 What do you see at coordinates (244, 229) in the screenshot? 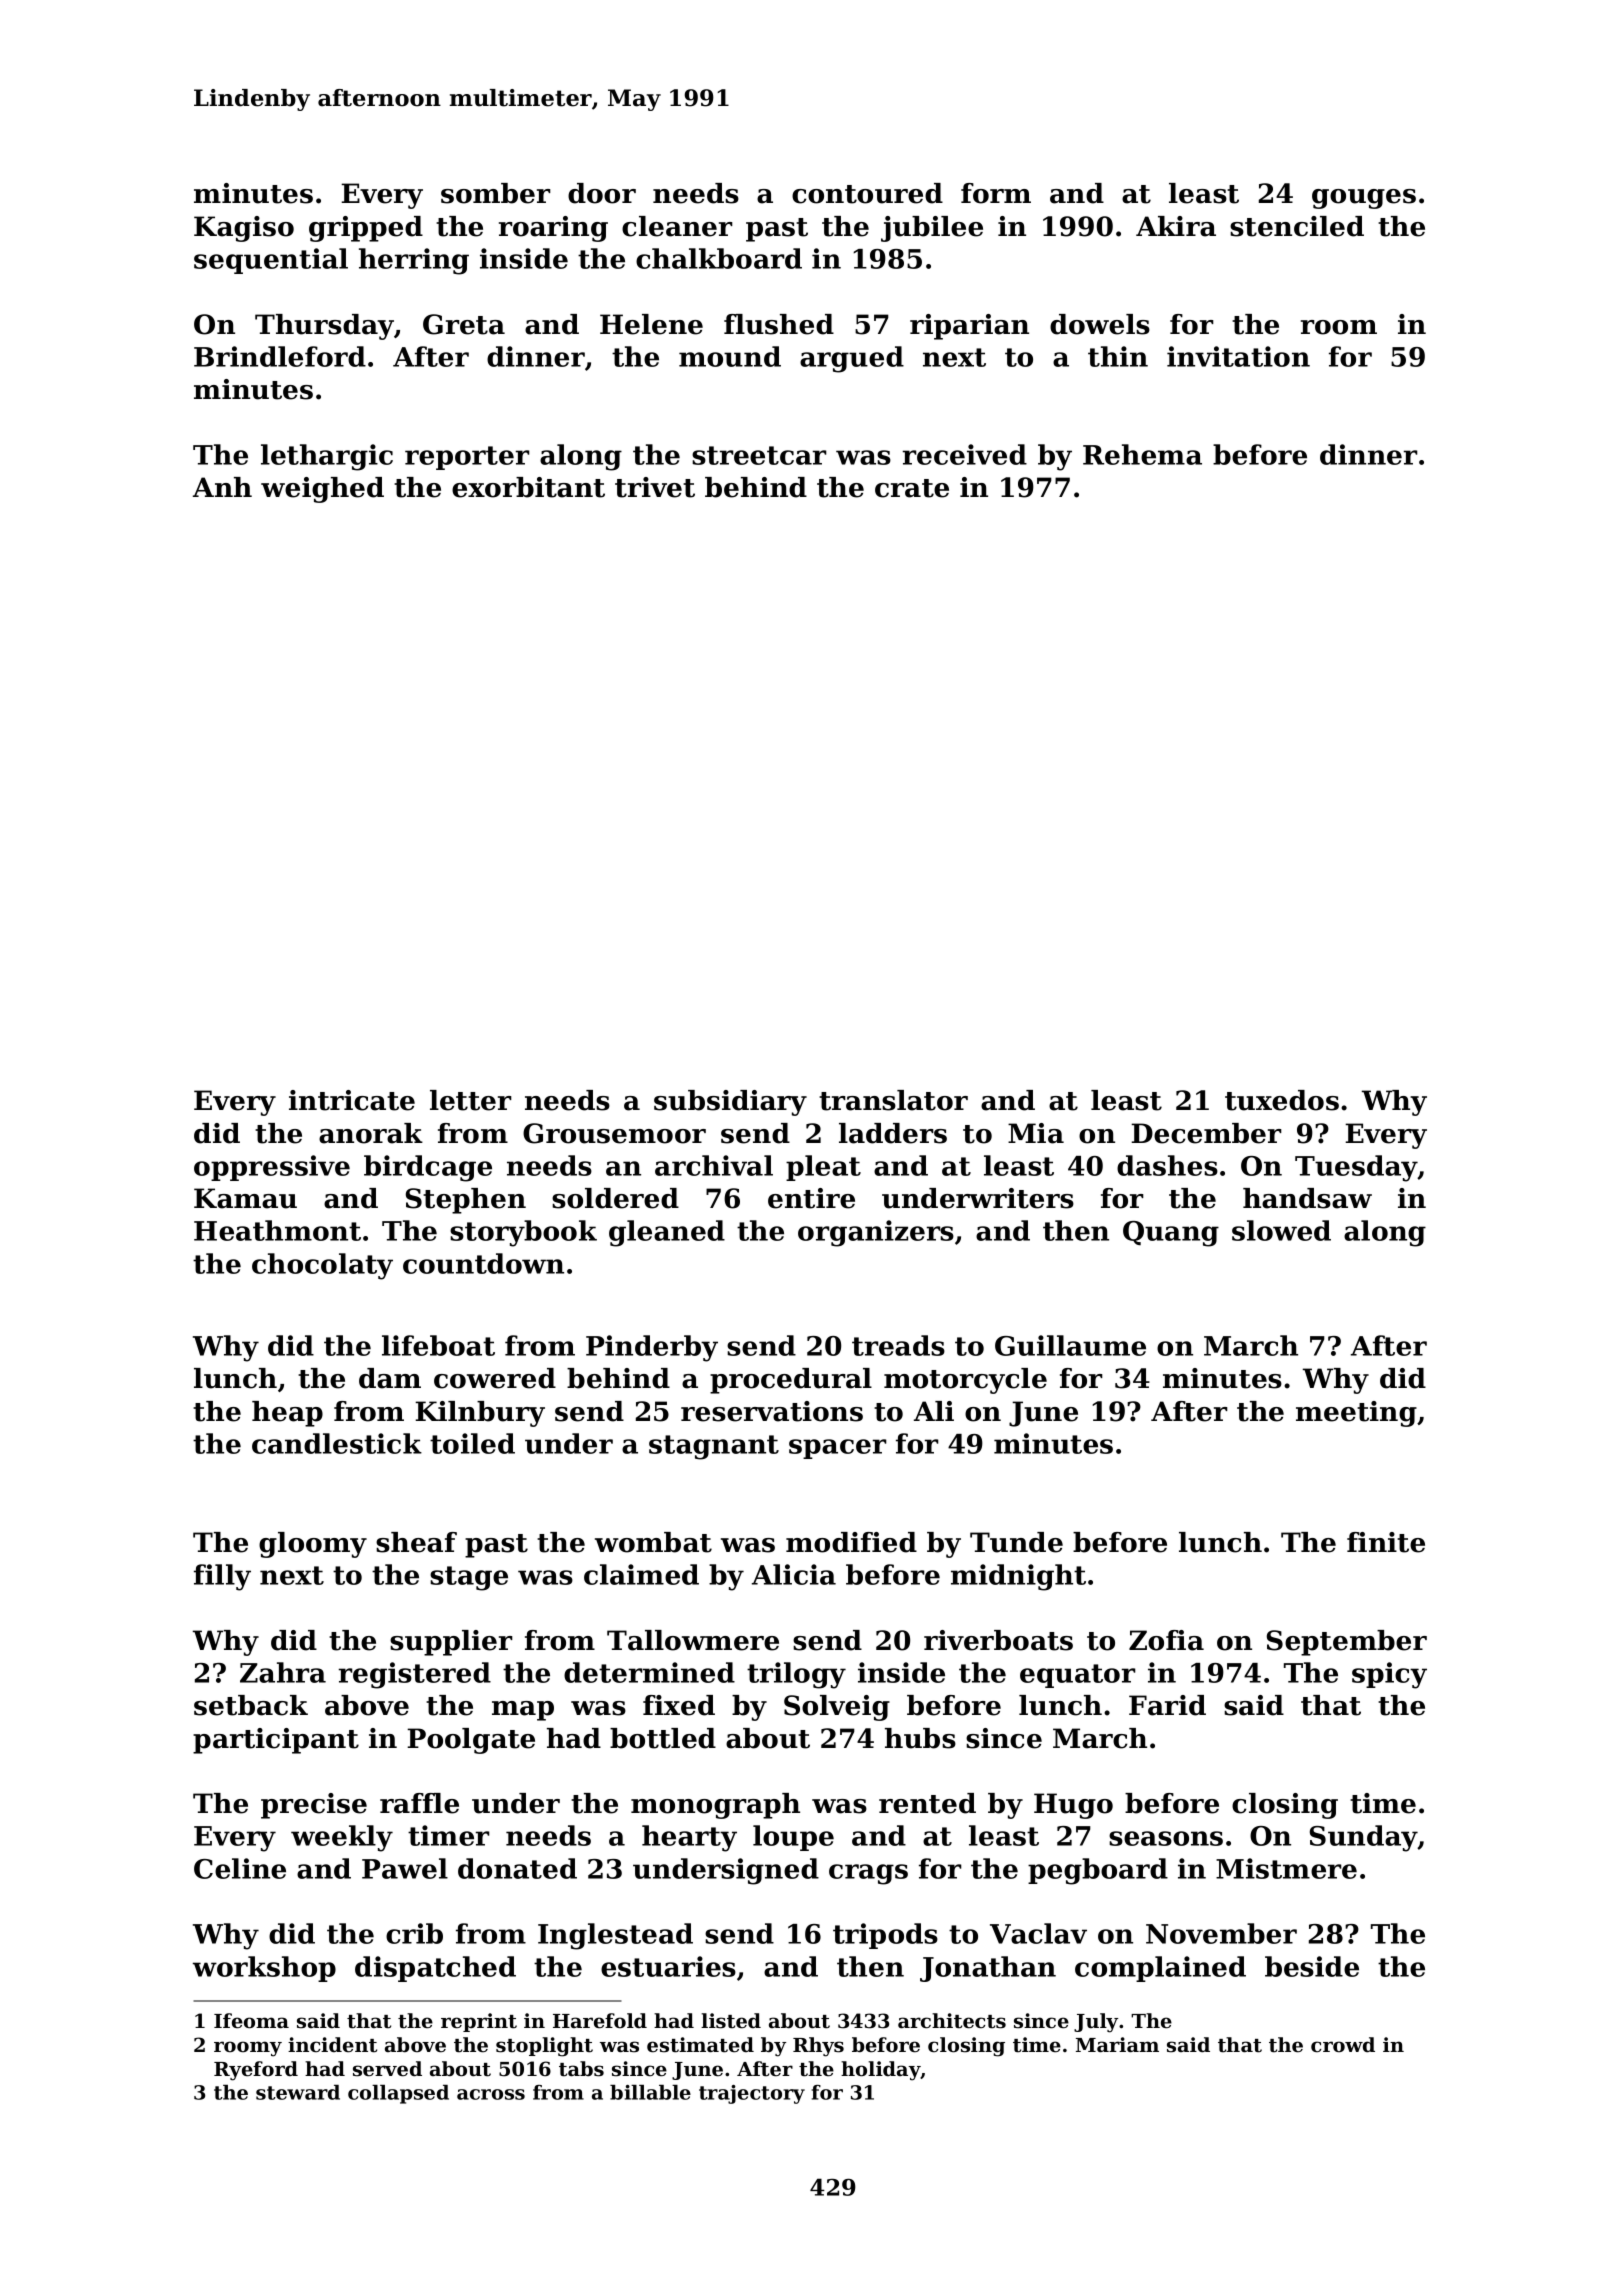
I see `Kagiso` at bounding box center [244, 229].
